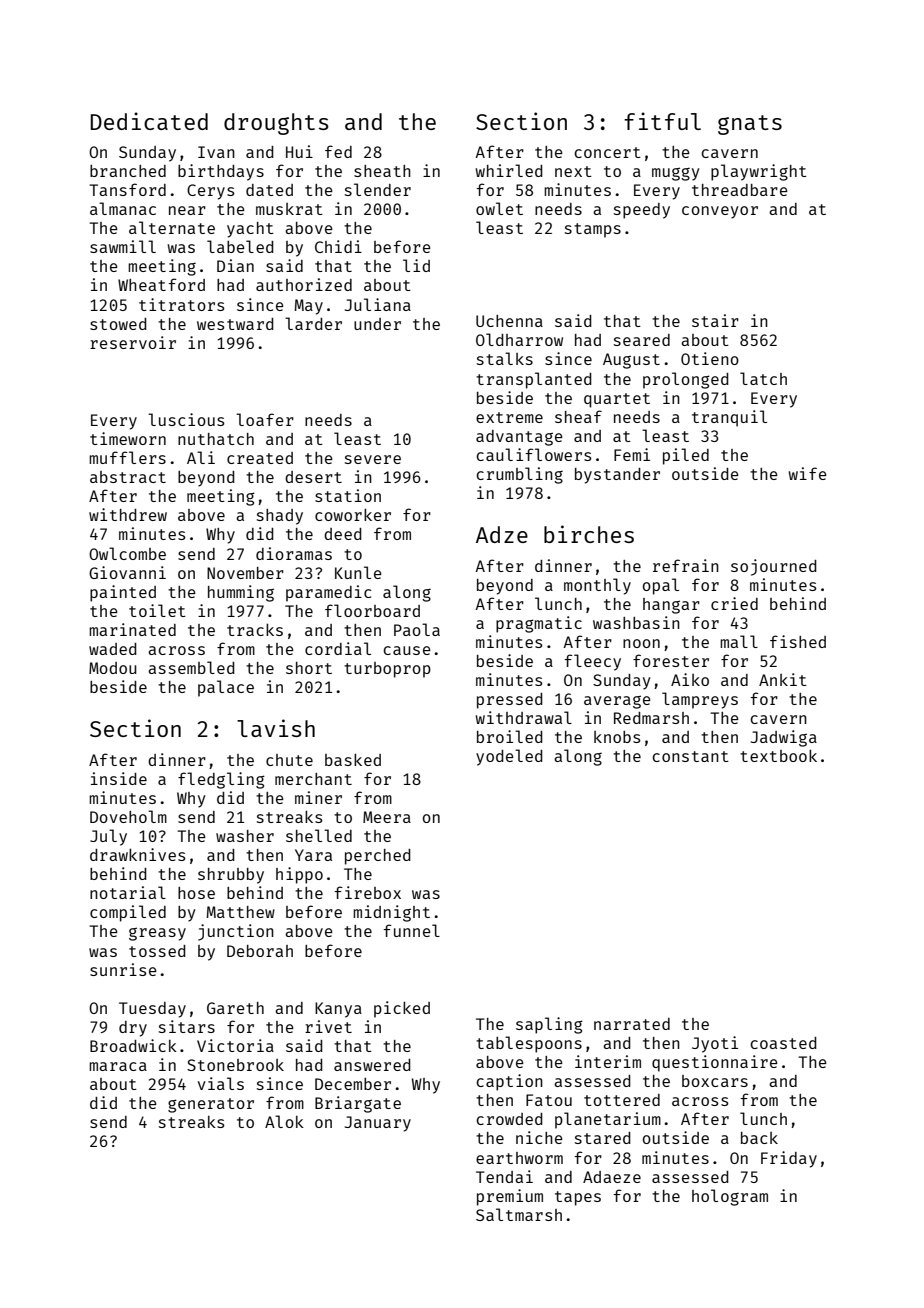  What do you see at coordinates (504, 1176) in the document?
I see `Tendai` at bounding box center [504, 1176].
